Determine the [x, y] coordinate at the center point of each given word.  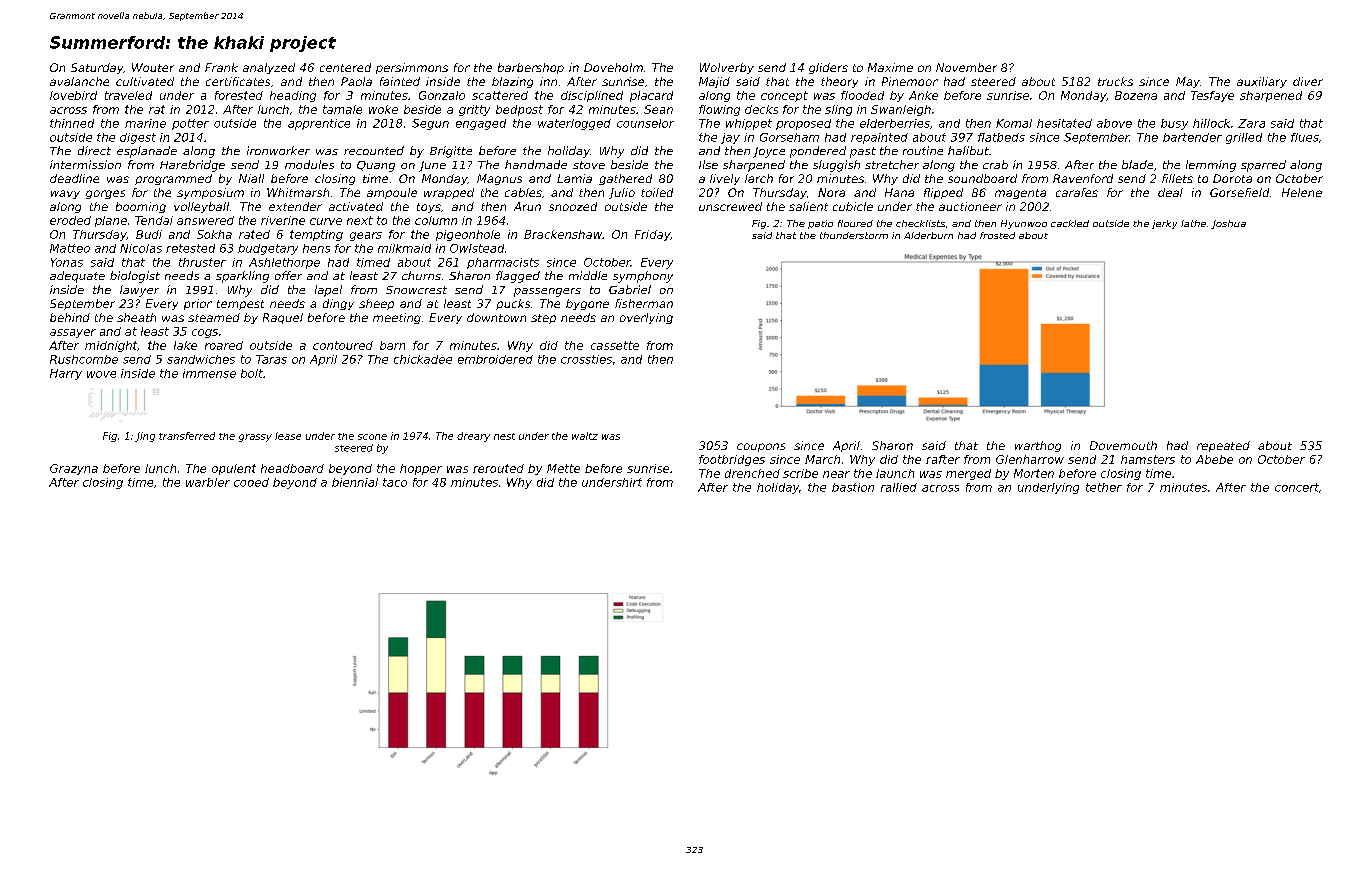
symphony [643, 277]
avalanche [79, 81]
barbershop [531, 68]
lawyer [139, 291]
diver [1308, 81]
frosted [997, 235]
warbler [208, 482]
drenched [752, 473]
